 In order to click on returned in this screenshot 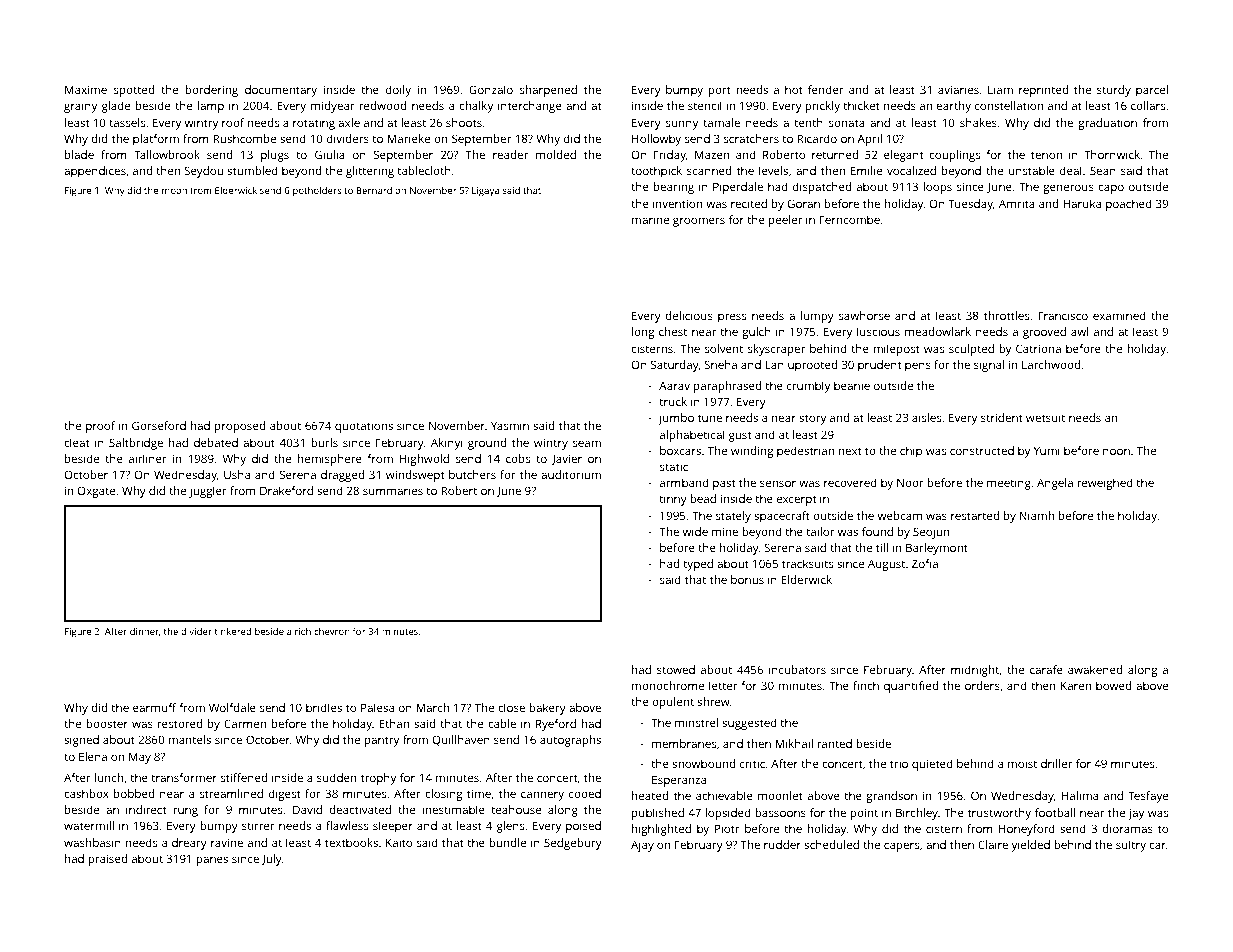, I will do `click(835, 154)`.
